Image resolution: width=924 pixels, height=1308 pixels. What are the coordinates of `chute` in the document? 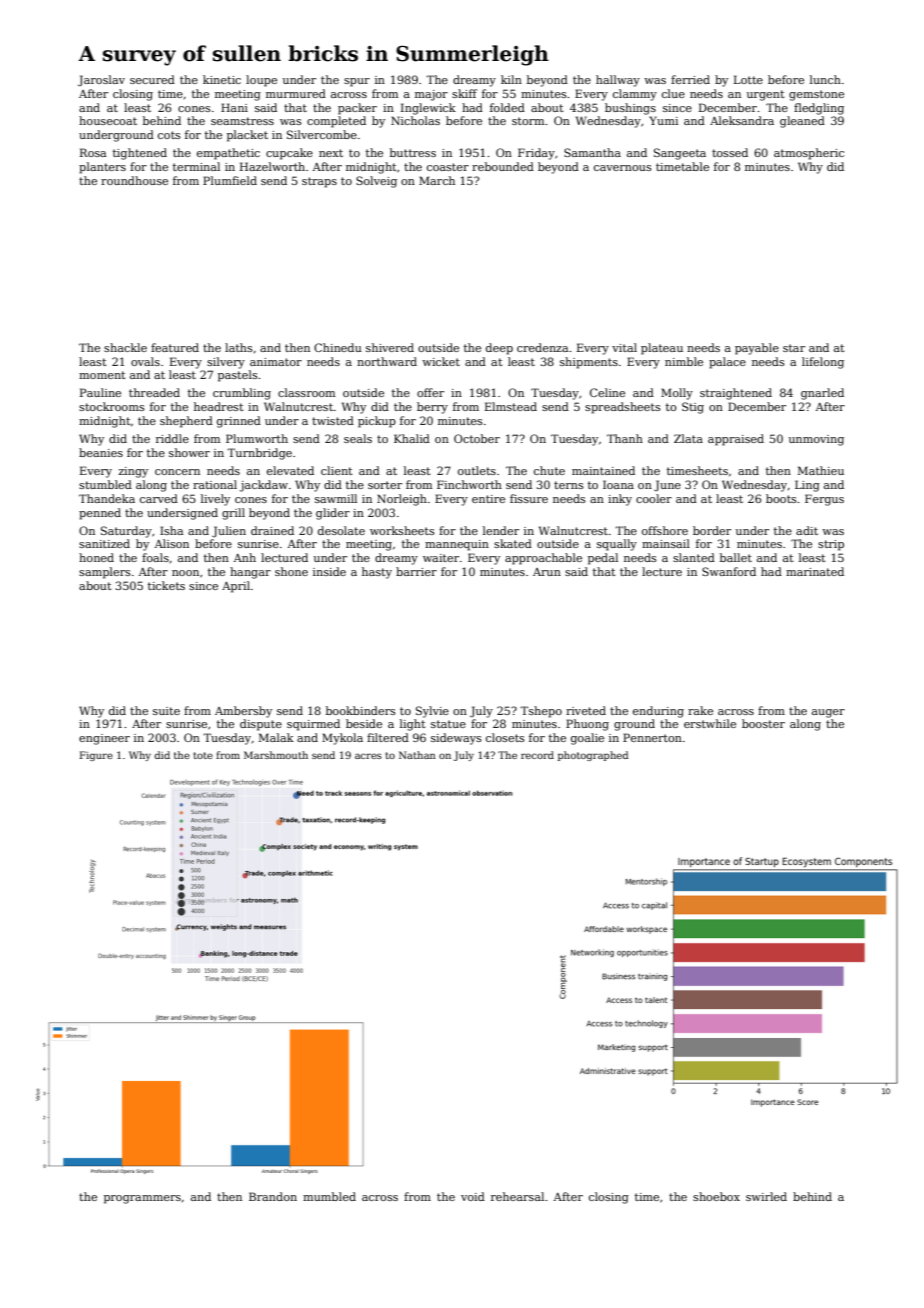 It's located at (549, 470).
